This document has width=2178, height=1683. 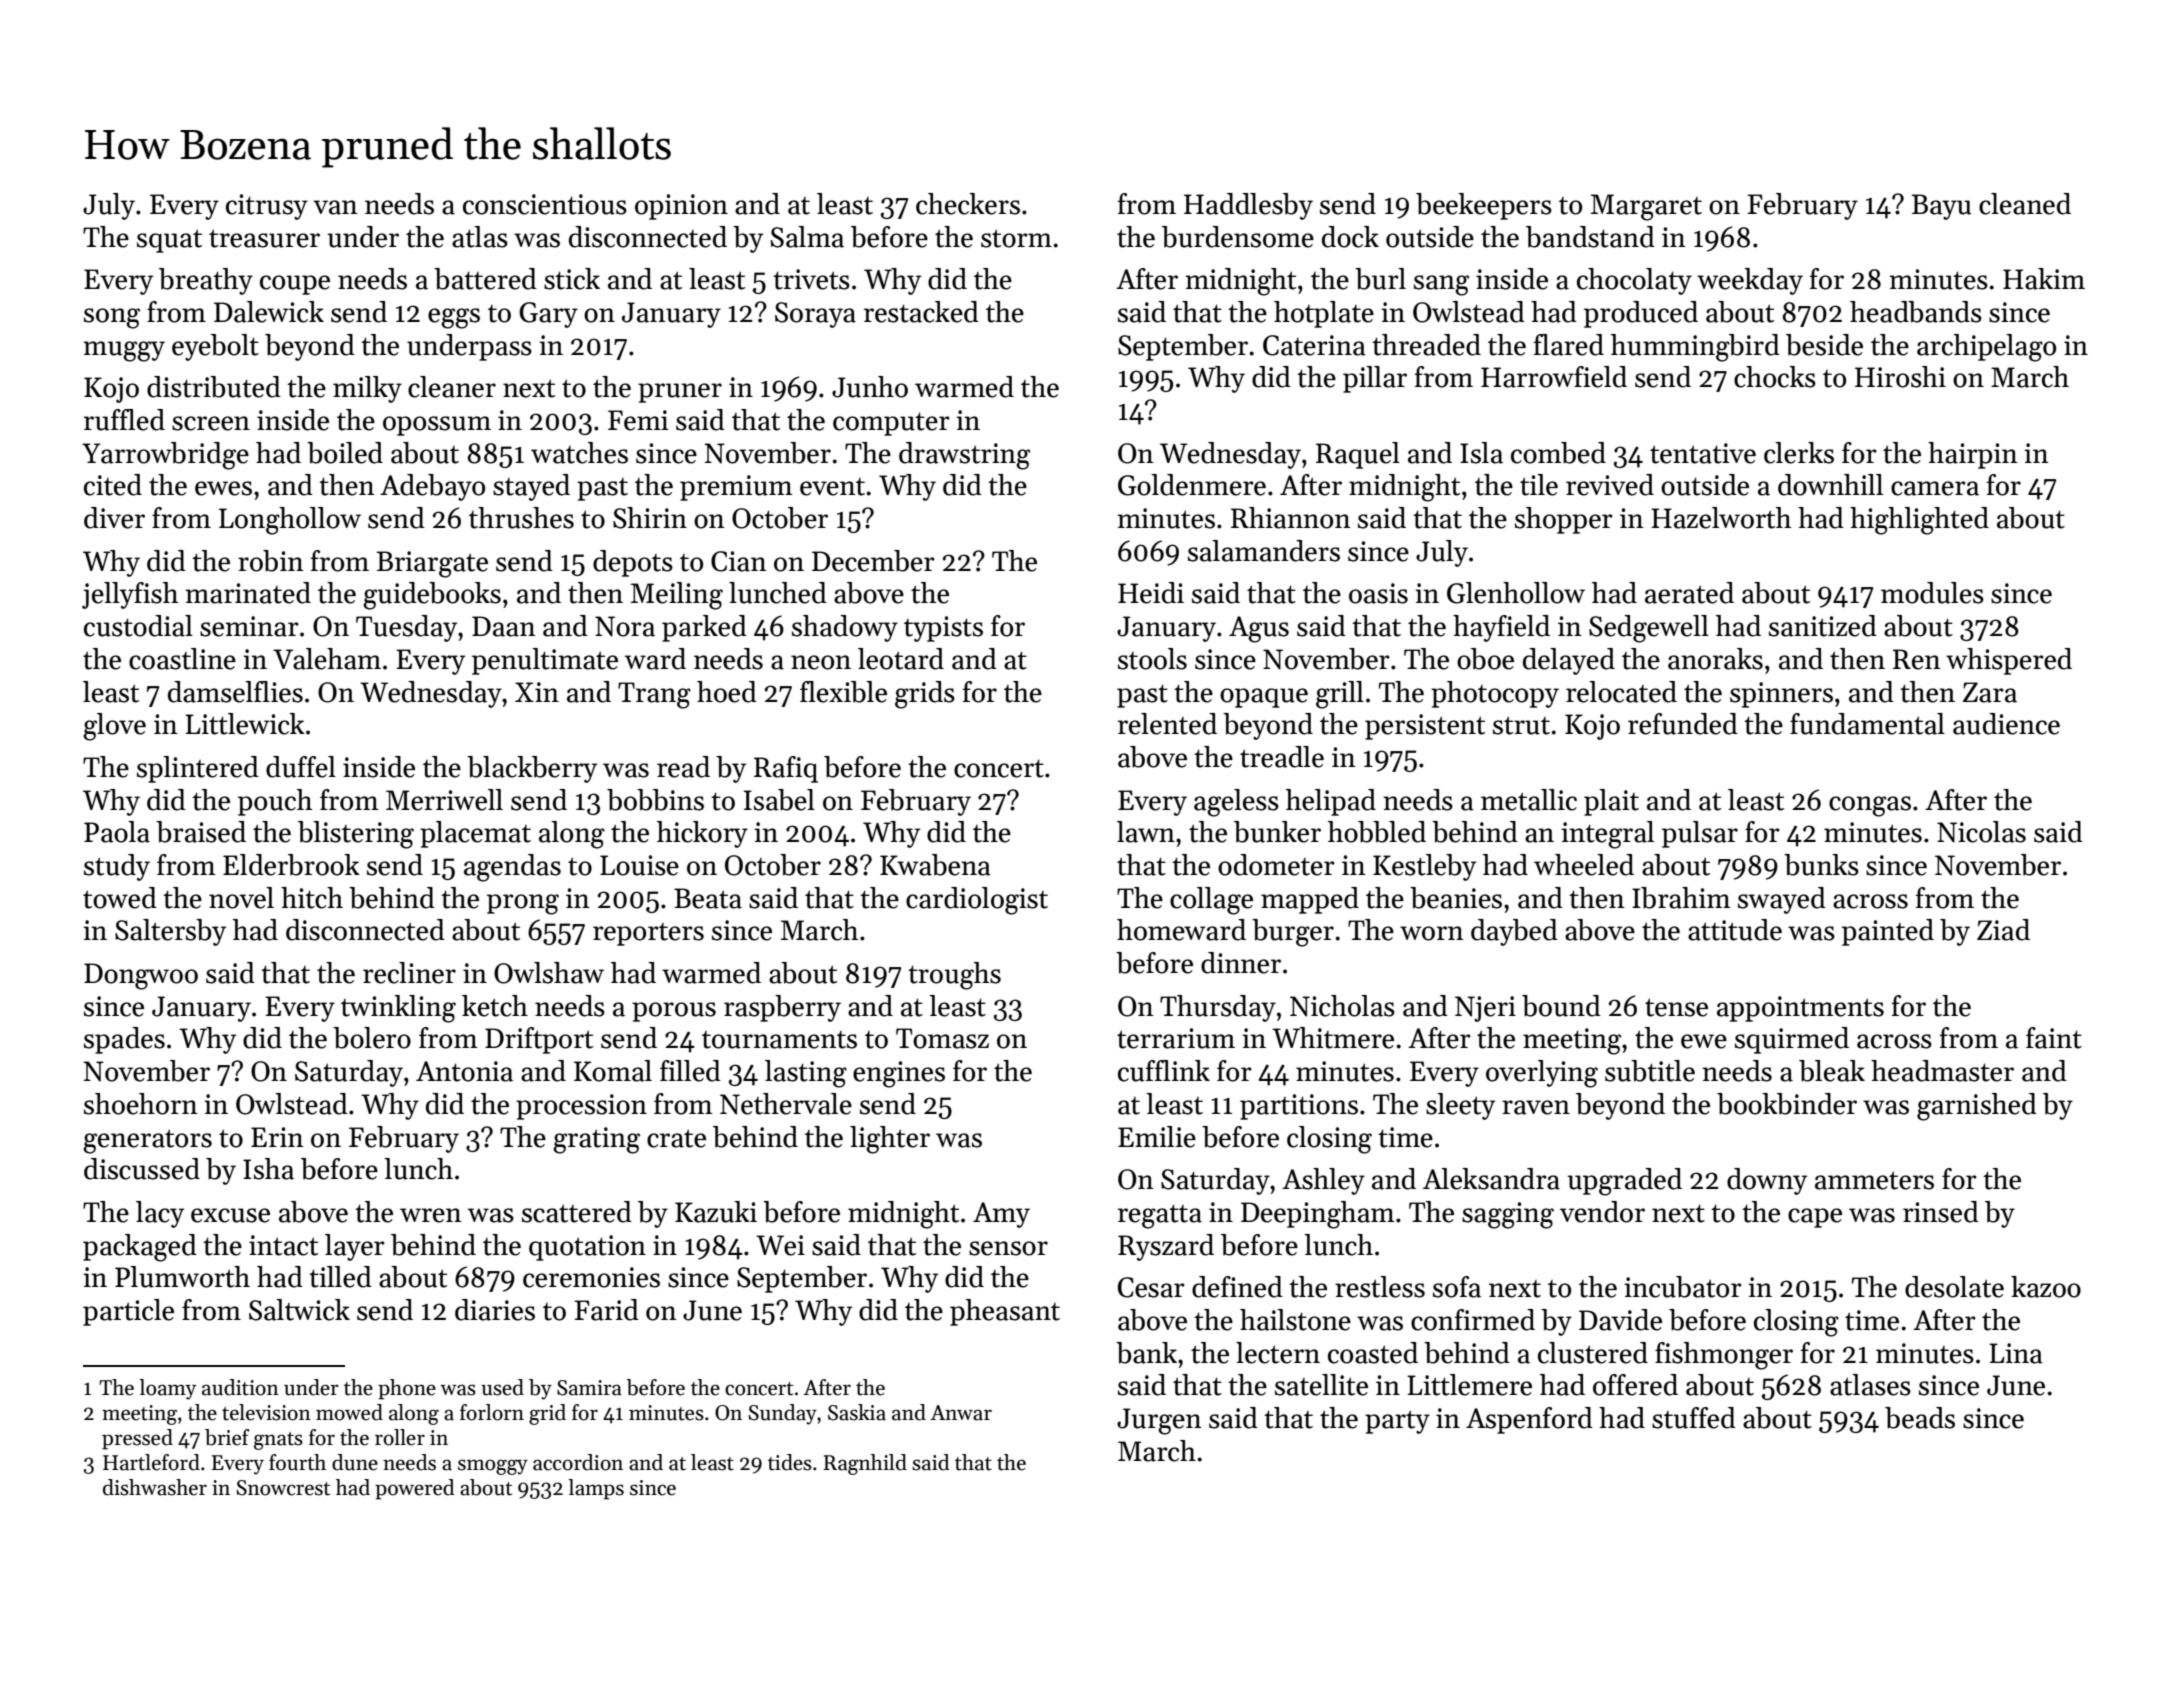 What do you see at coordinates (545, 204) in the document?
I see `conscientious` at bounding box center [545, 204].
